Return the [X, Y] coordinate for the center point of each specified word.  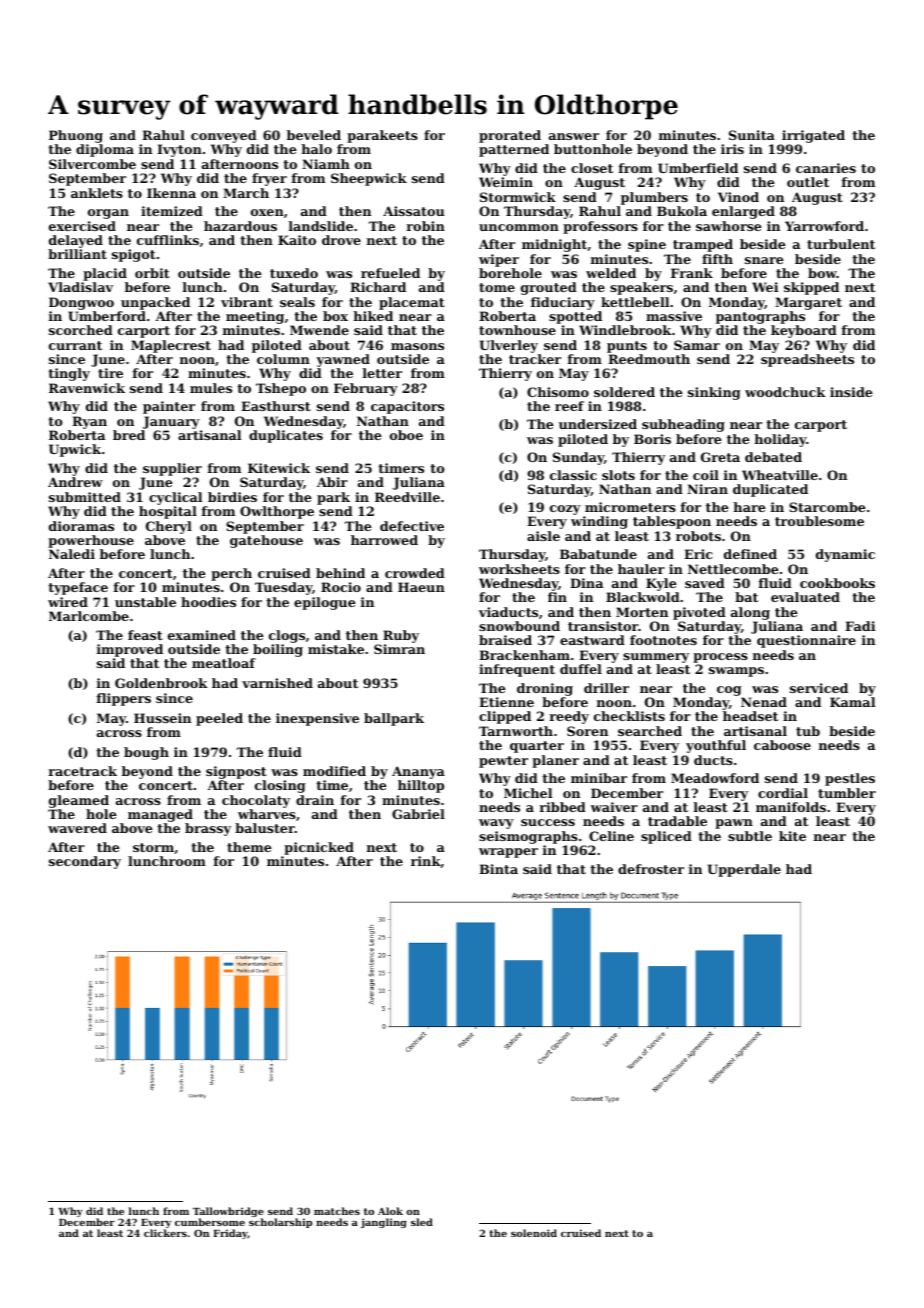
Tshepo [281, 389]
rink [426, 862]
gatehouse [266, 541]
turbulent [841, 244]
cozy [565, 510]
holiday [780, 440]
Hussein [162, 718]
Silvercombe [92, 164]
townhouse [517, 330]
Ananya [418, 772]
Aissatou [414, 211]
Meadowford [715, 778]
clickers [165, 1233]
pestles [850, 779]
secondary [85, 862]
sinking [714, 393]
